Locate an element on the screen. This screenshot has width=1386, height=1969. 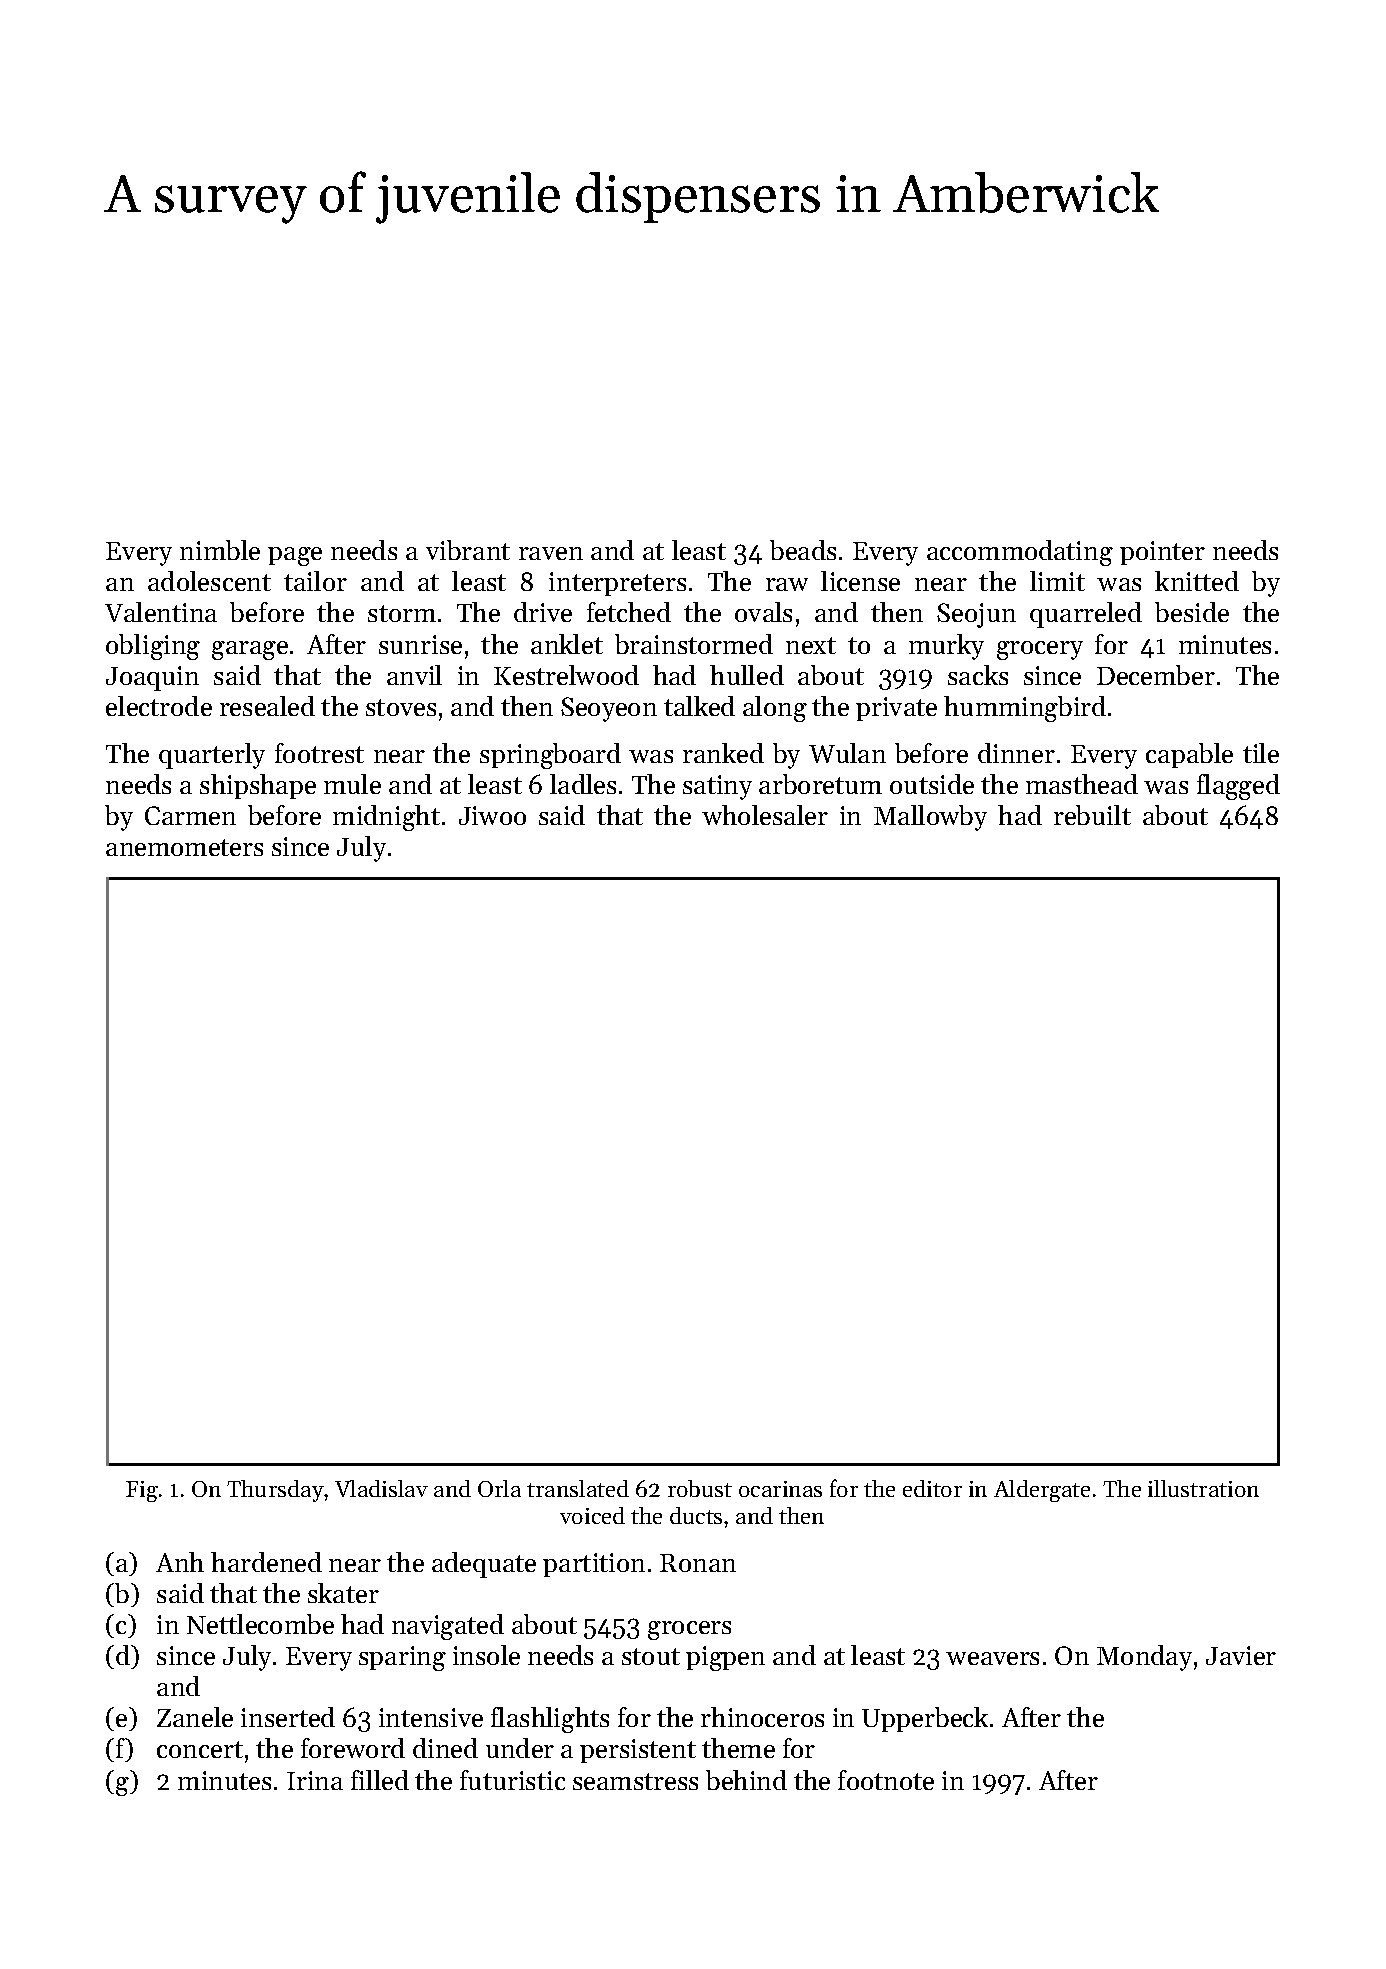
nimble is located at coordinates (220, 550).
